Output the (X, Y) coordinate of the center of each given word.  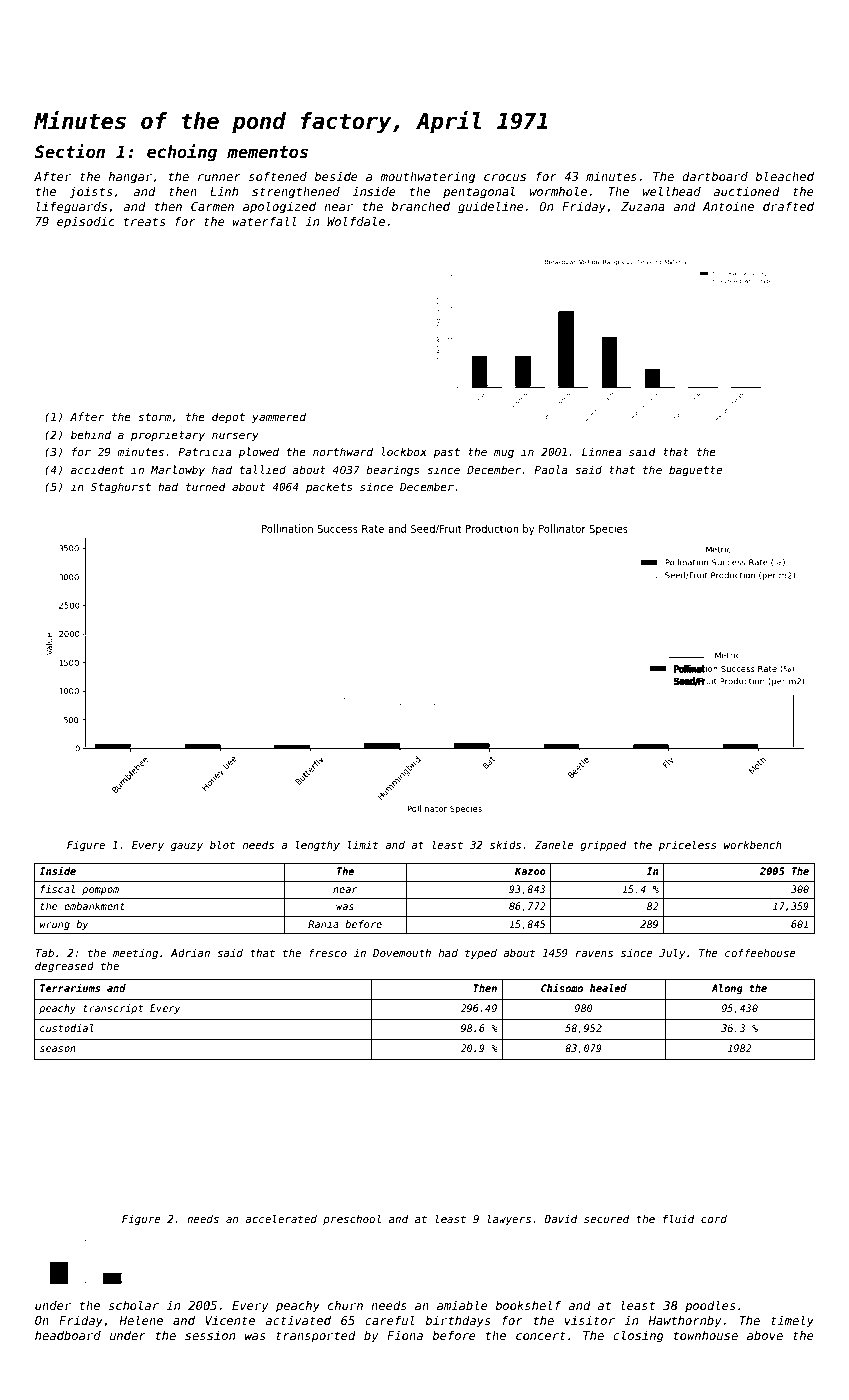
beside (336, 176)
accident (97, 469)
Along (727, 989)
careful (390, 1320)
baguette (695, 471)
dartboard (715, 176)
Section (70, 151)
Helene (141, 1320)
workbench (753, 845)
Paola (551, 469)
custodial (67, 1028)
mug (504, 454)
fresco (328, 952)
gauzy (187, 847)
